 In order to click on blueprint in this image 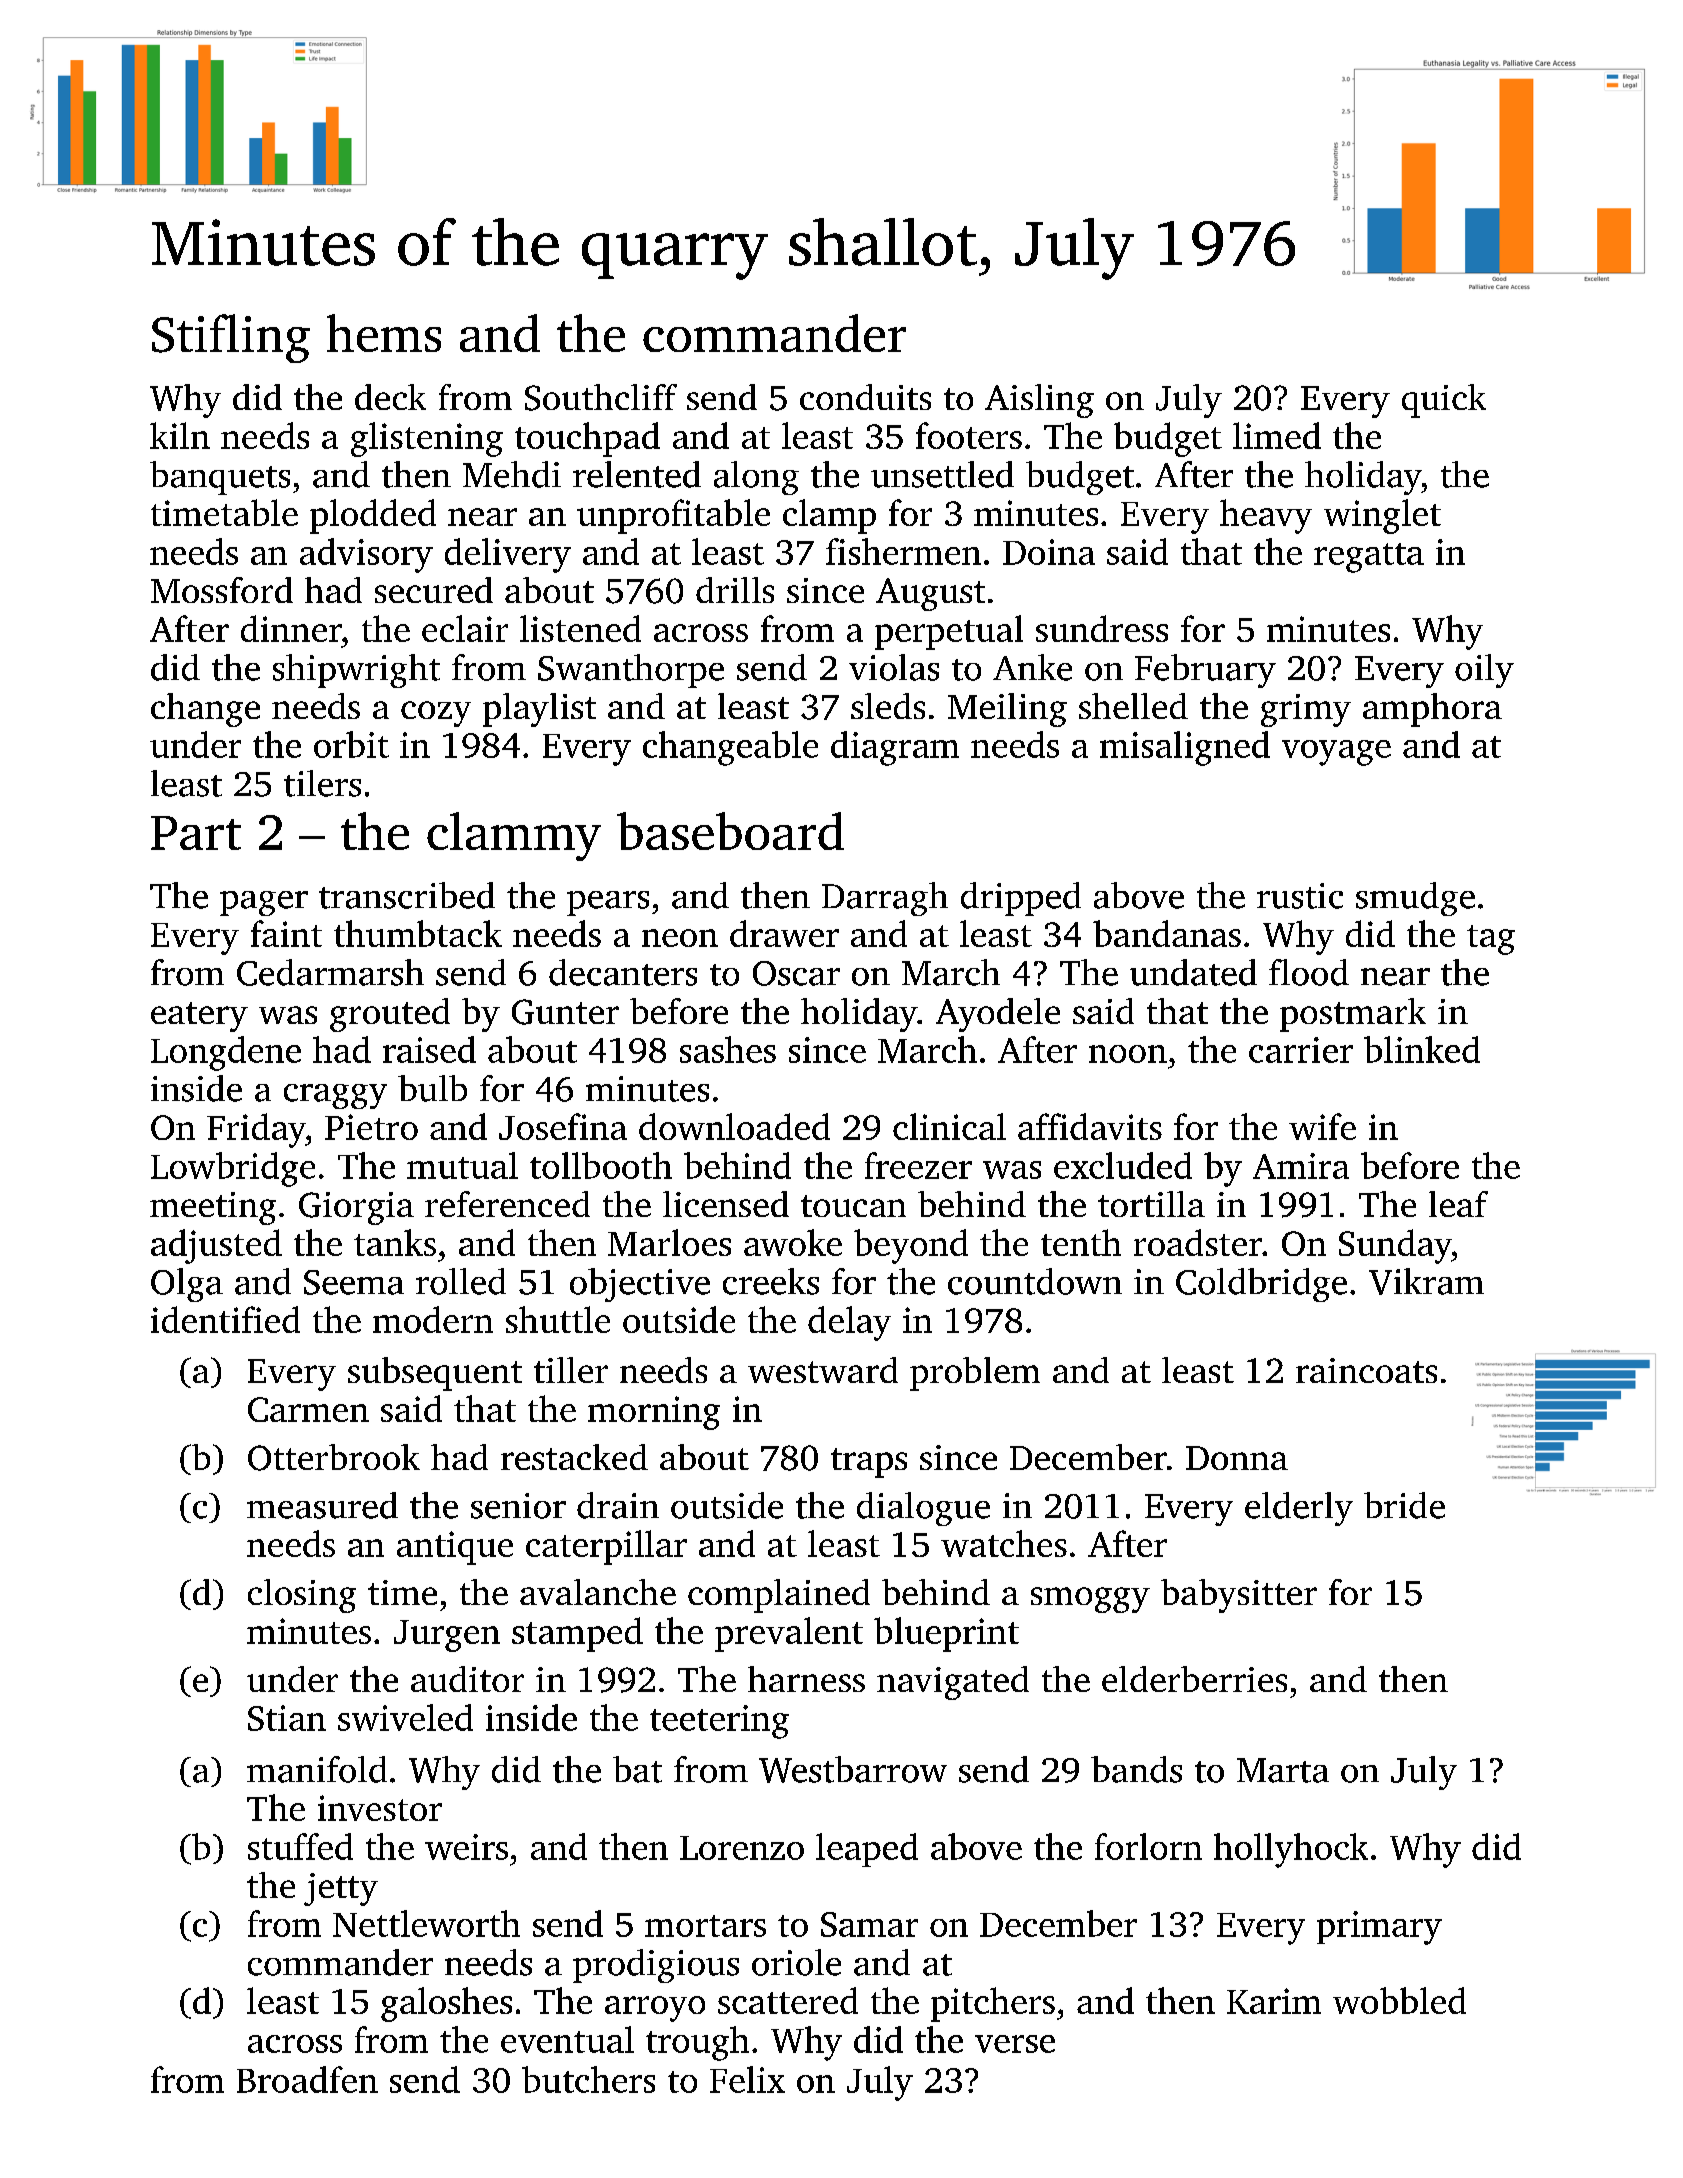, I will do `click(946, 1634)`.
